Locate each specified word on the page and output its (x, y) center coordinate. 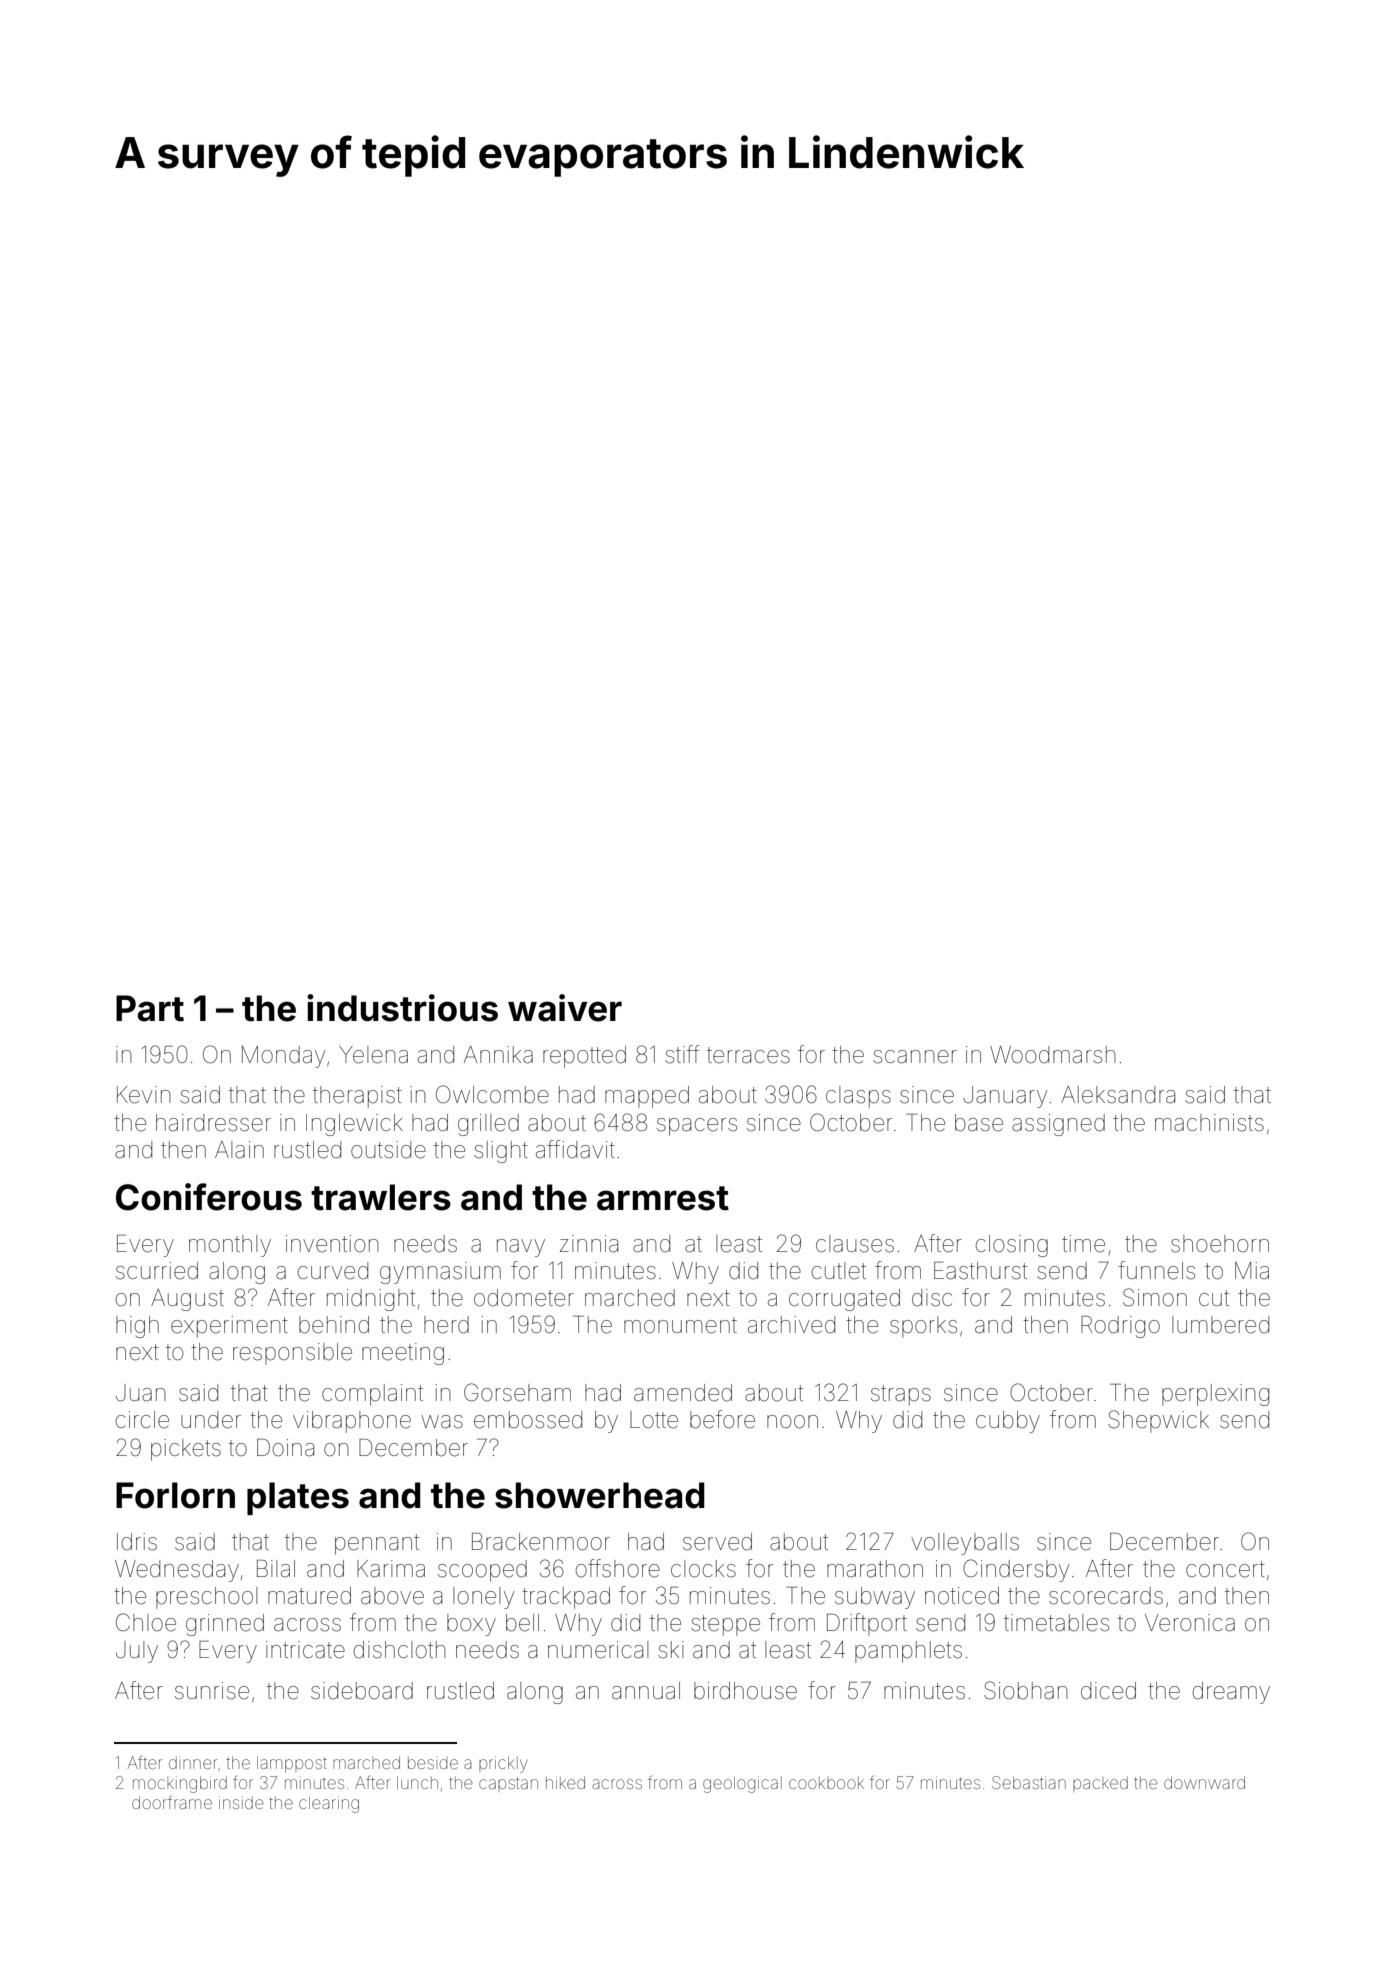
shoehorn (1220, 1244)
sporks (923, 1327)
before (722, 1419)
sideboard (362, 1691)
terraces (748, 1055)
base (979, 1123)
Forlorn (175, 1495)
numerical (598, 1650)
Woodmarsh (1053, 1055)
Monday (283, 1057)
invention (332, 1244)
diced (1108, 1691)
